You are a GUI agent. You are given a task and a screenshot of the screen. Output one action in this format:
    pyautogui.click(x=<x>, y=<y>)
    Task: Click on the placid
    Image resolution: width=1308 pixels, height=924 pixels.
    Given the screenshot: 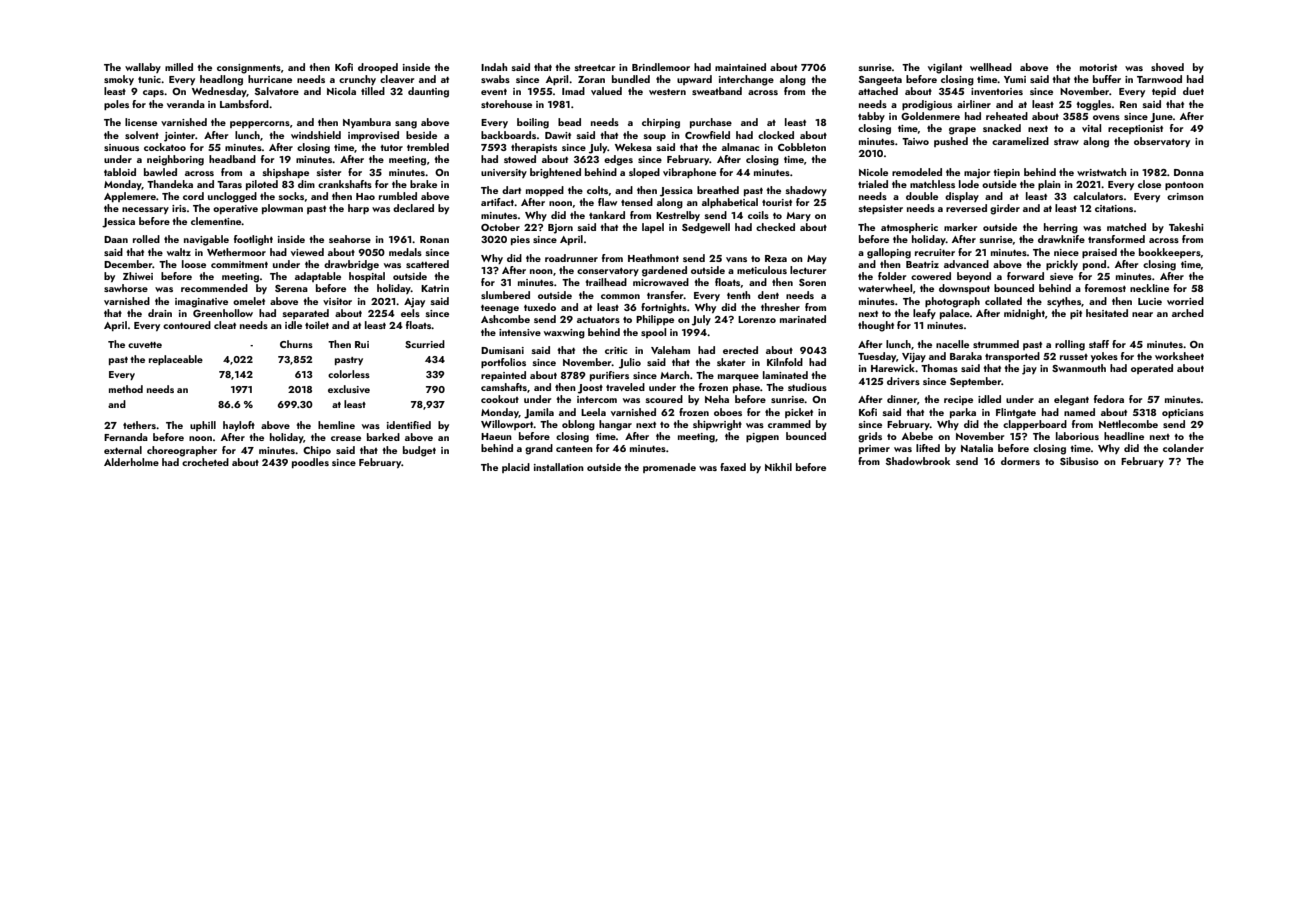 What is the action you would take?
    pyautogui.click(x=516, y=468)
